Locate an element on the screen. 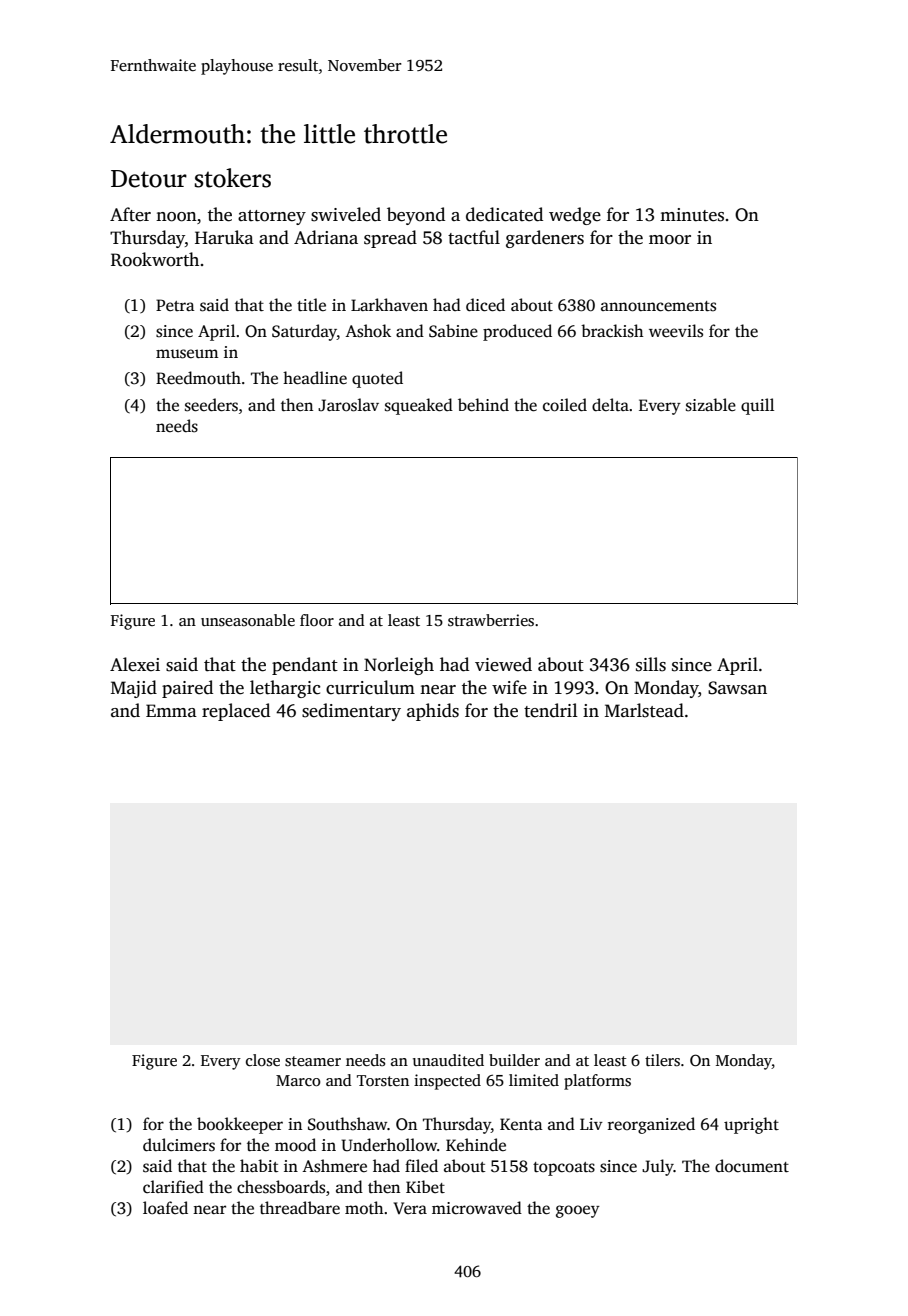 The image size is (908, 1316). wedge is located at coordinates (575, 216).
